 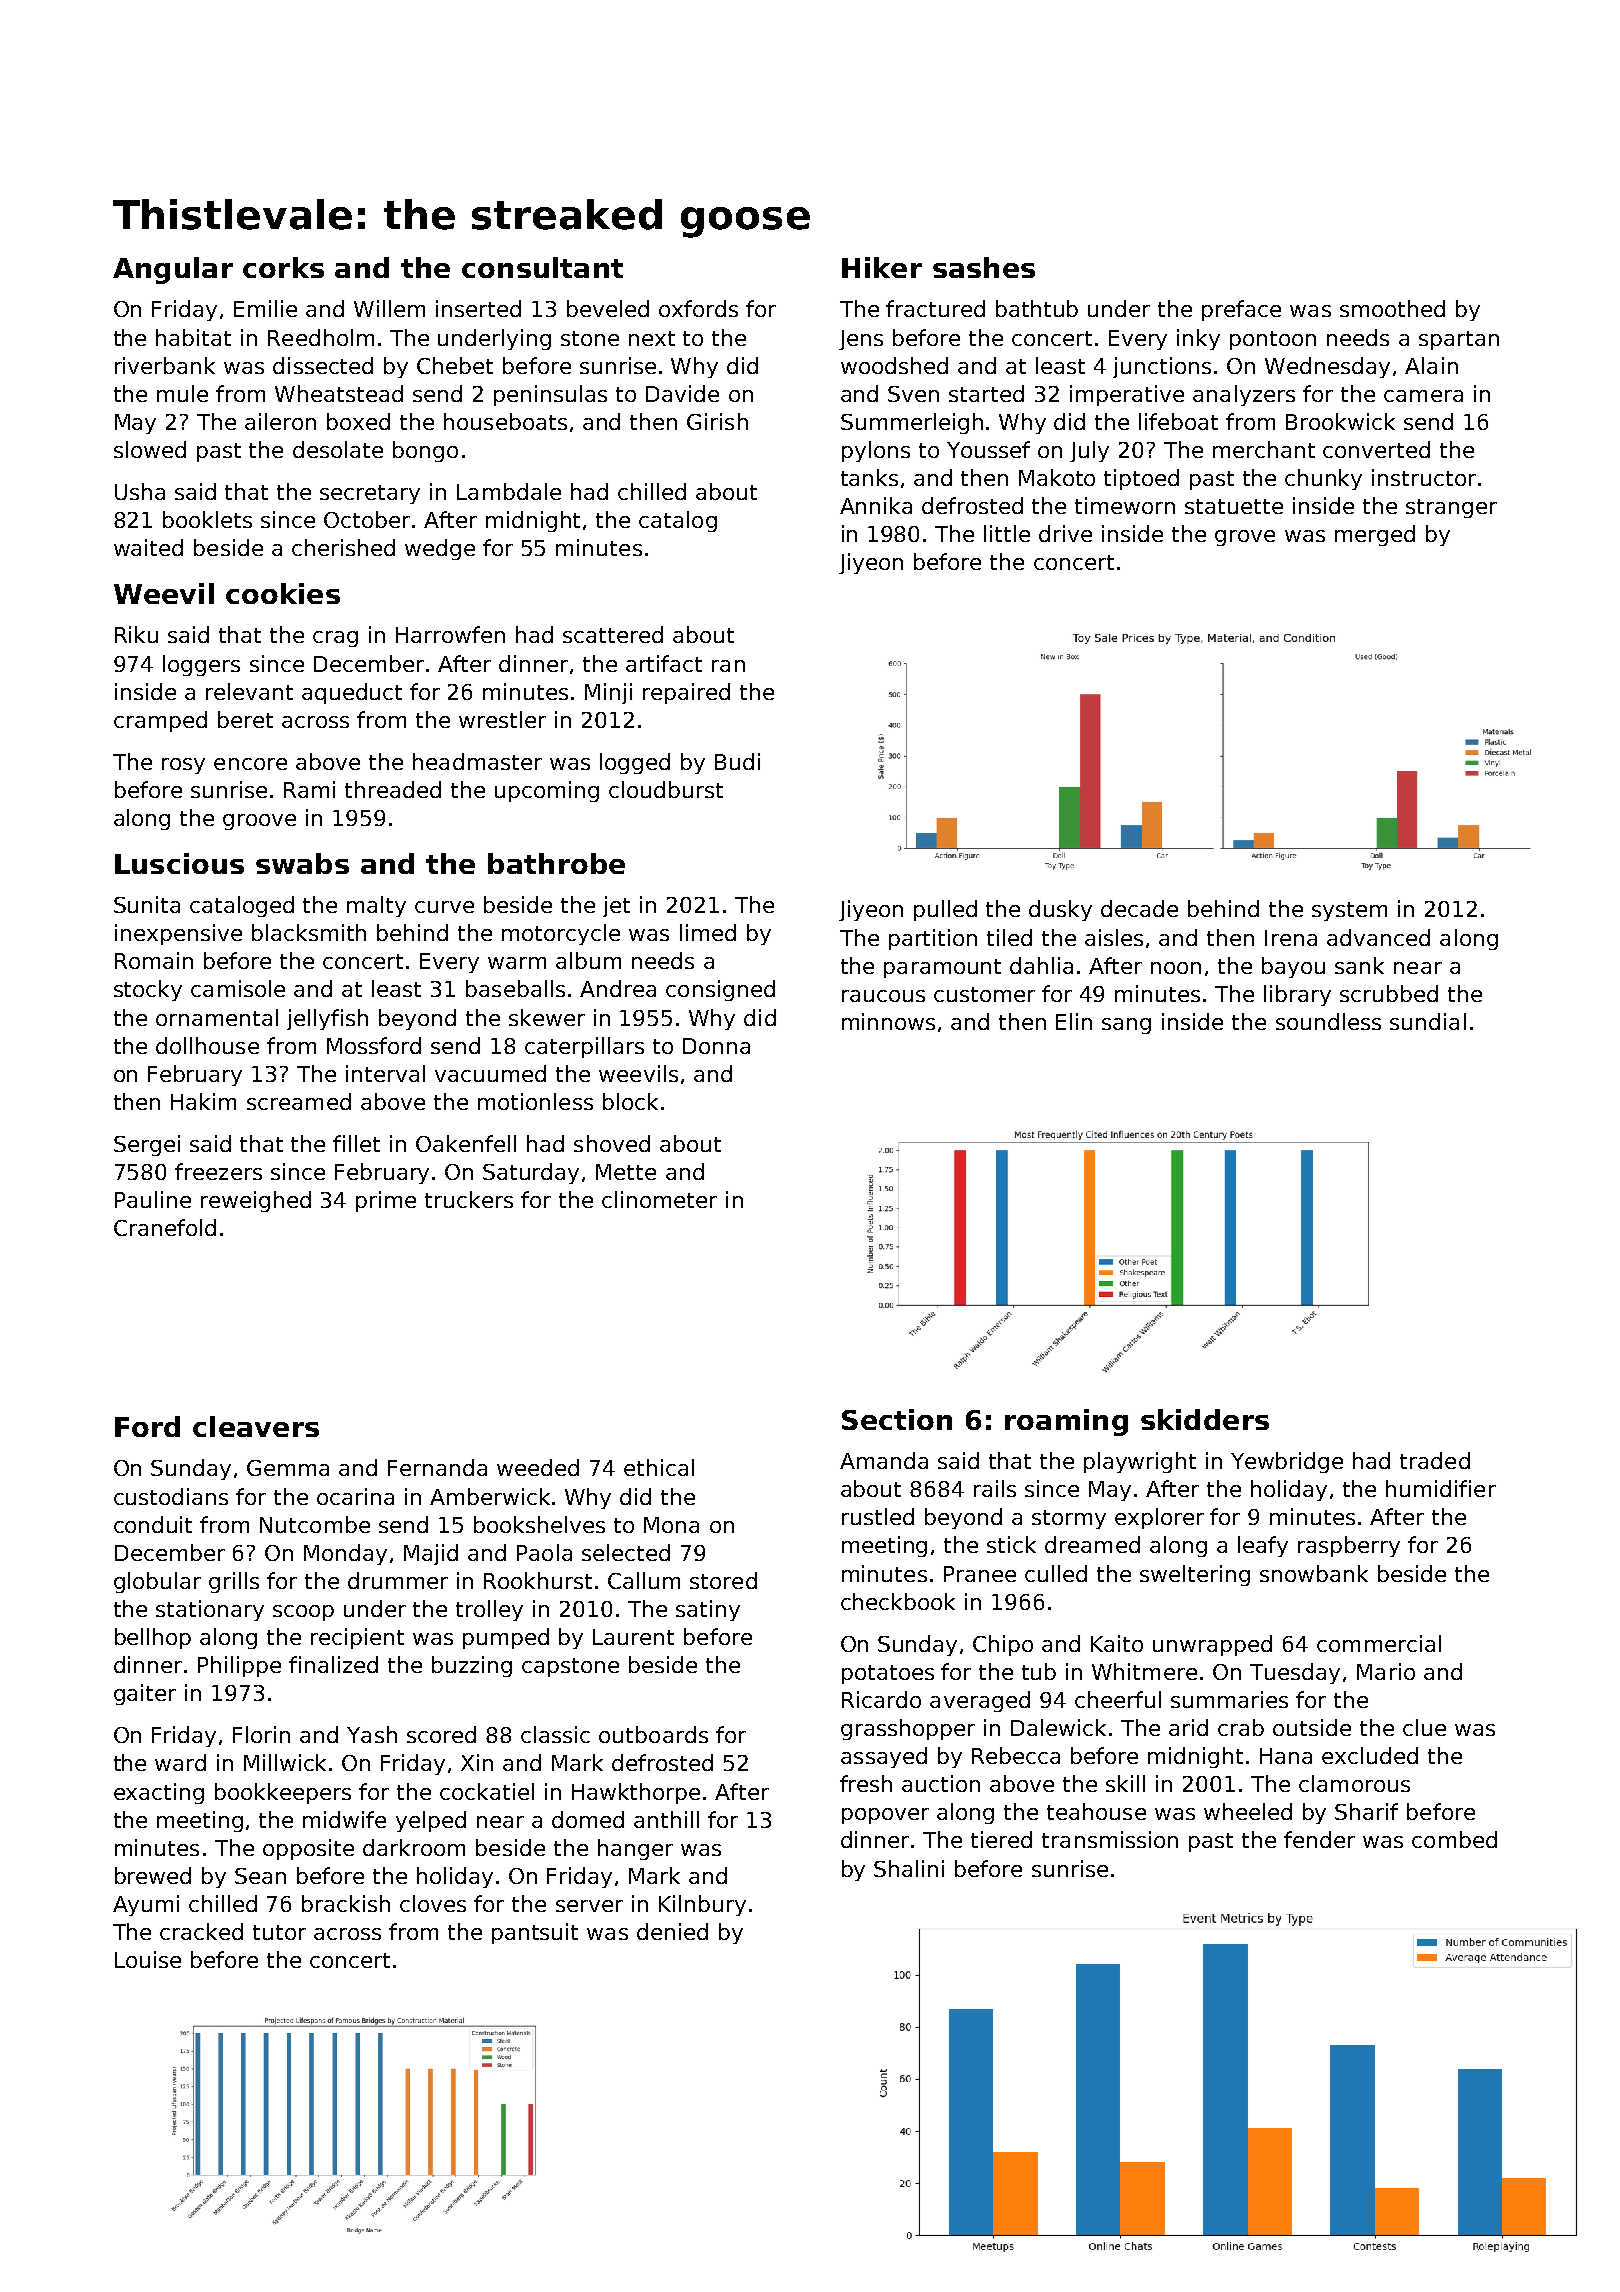 What do you see at coordinates (179, 863) in the document?
I see `Luscious` at bounding box center [179, 863].
